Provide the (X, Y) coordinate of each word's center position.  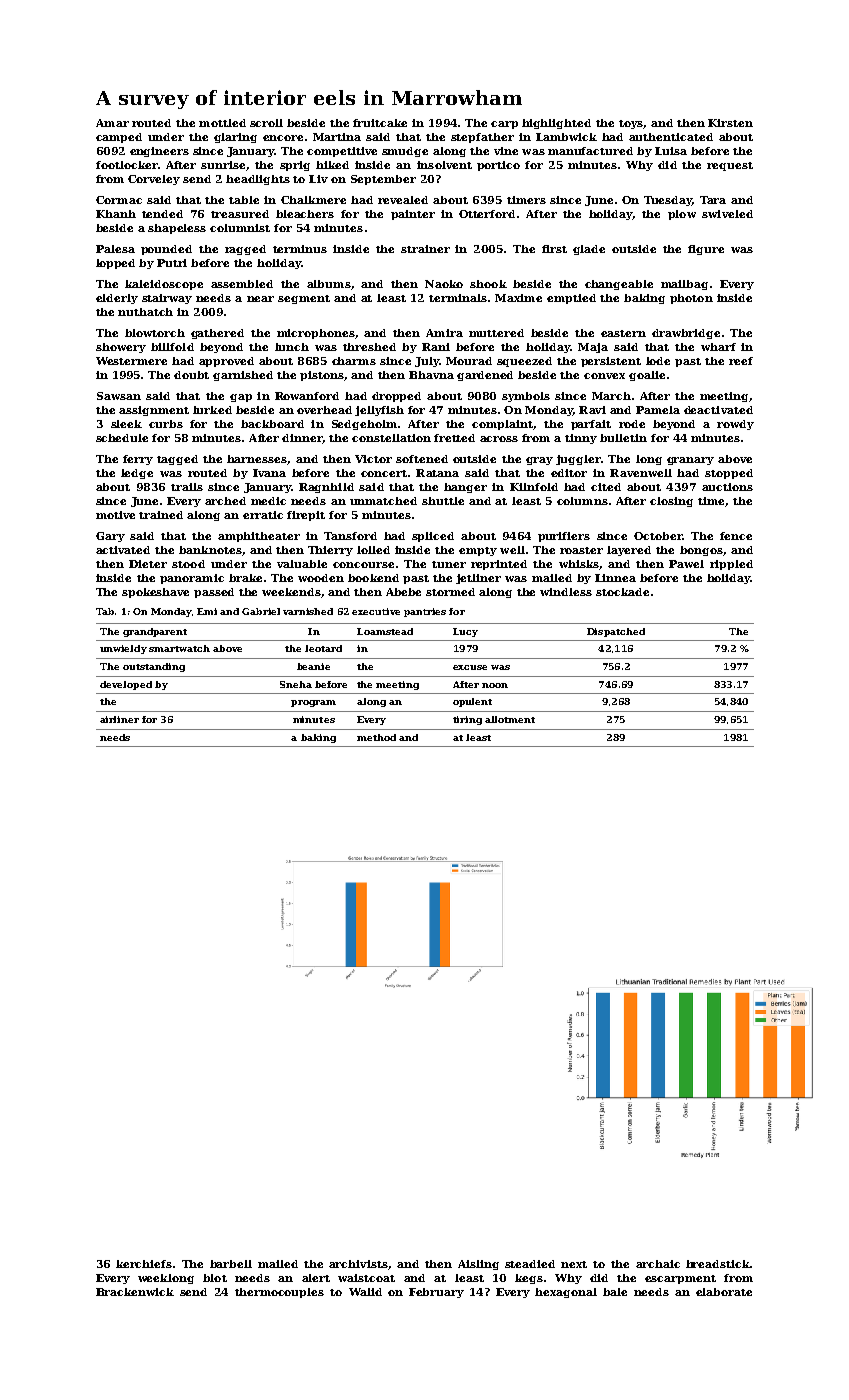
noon (495, 685)
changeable (619, 285)
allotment (510, 719)
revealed (403, 200)
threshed (369, 347)
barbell (231, 1264)
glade (589, 250)
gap (241, 398)
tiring (467, 720)
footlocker (127, 165)
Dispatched (616, 632)
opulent (472, 702)
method (376, 737)
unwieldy (123, 649)
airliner (119, 719)
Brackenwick (135, 1292)
